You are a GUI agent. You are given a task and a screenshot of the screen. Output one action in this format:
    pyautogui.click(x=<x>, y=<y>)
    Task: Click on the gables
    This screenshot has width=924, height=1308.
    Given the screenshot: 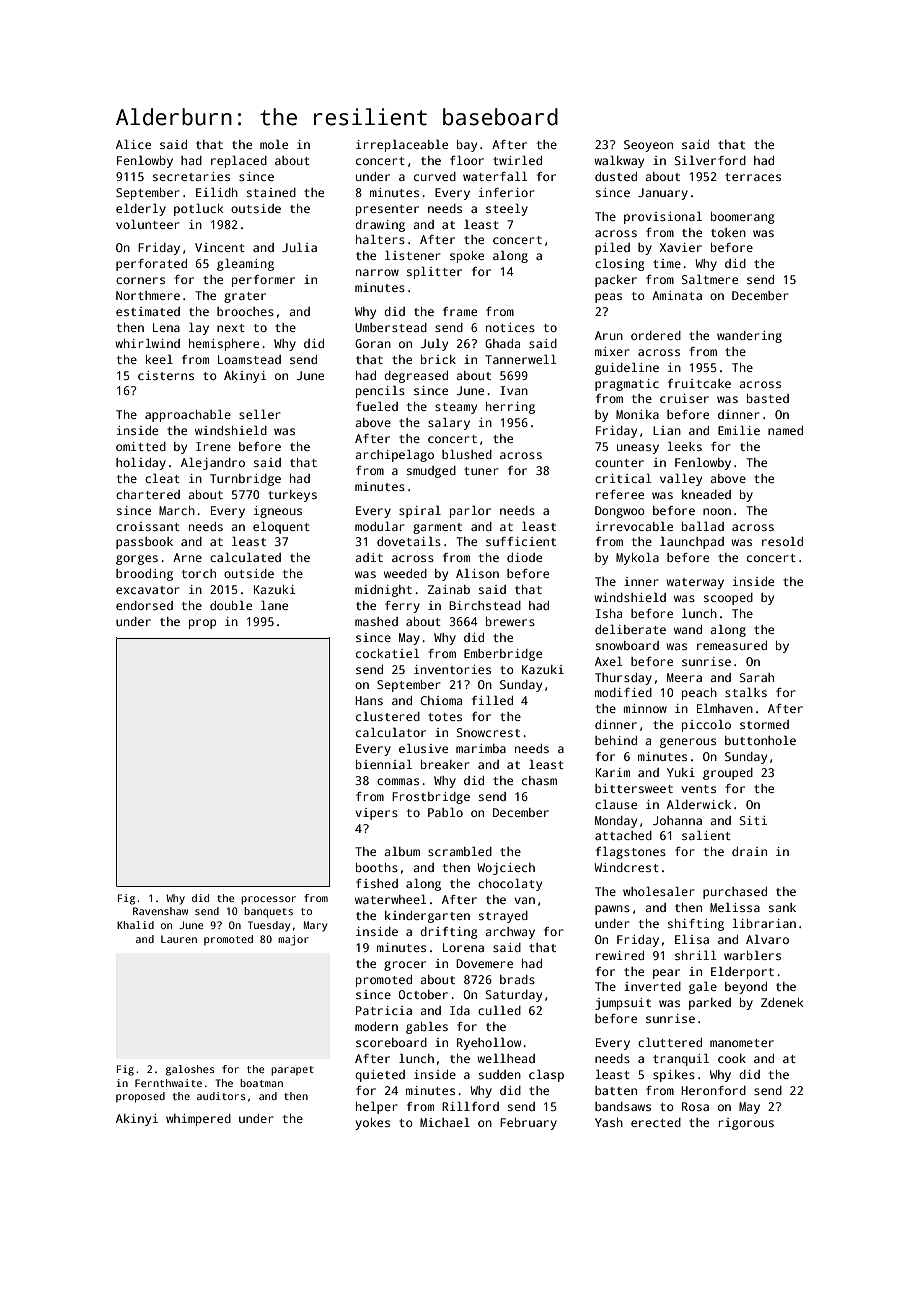 What is the action you would take?
    pyautogui.click(x=427, y=1028)
